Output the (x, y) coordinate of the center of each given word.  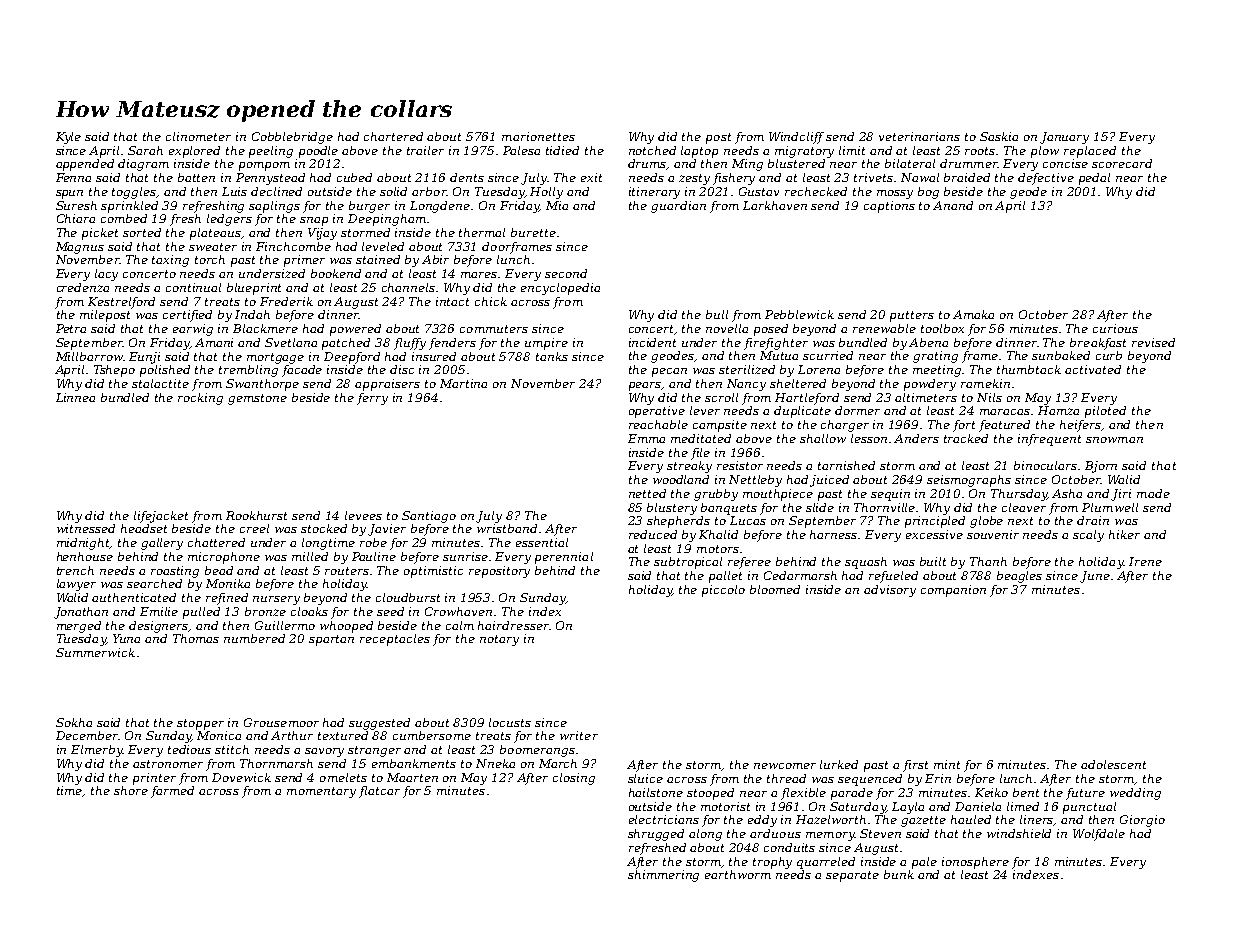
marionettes (538, 136)
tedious (189, 749)
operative (657, 412)
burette (533, 232)
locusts (510, 722)
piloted (1105, 412)
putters (912, 316)
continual (193, 287)
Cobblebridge (292, 138)
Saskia (999, 136)
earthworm (738, 874)
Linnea (75, 397)
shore (131, 790)
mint (947, 764)
